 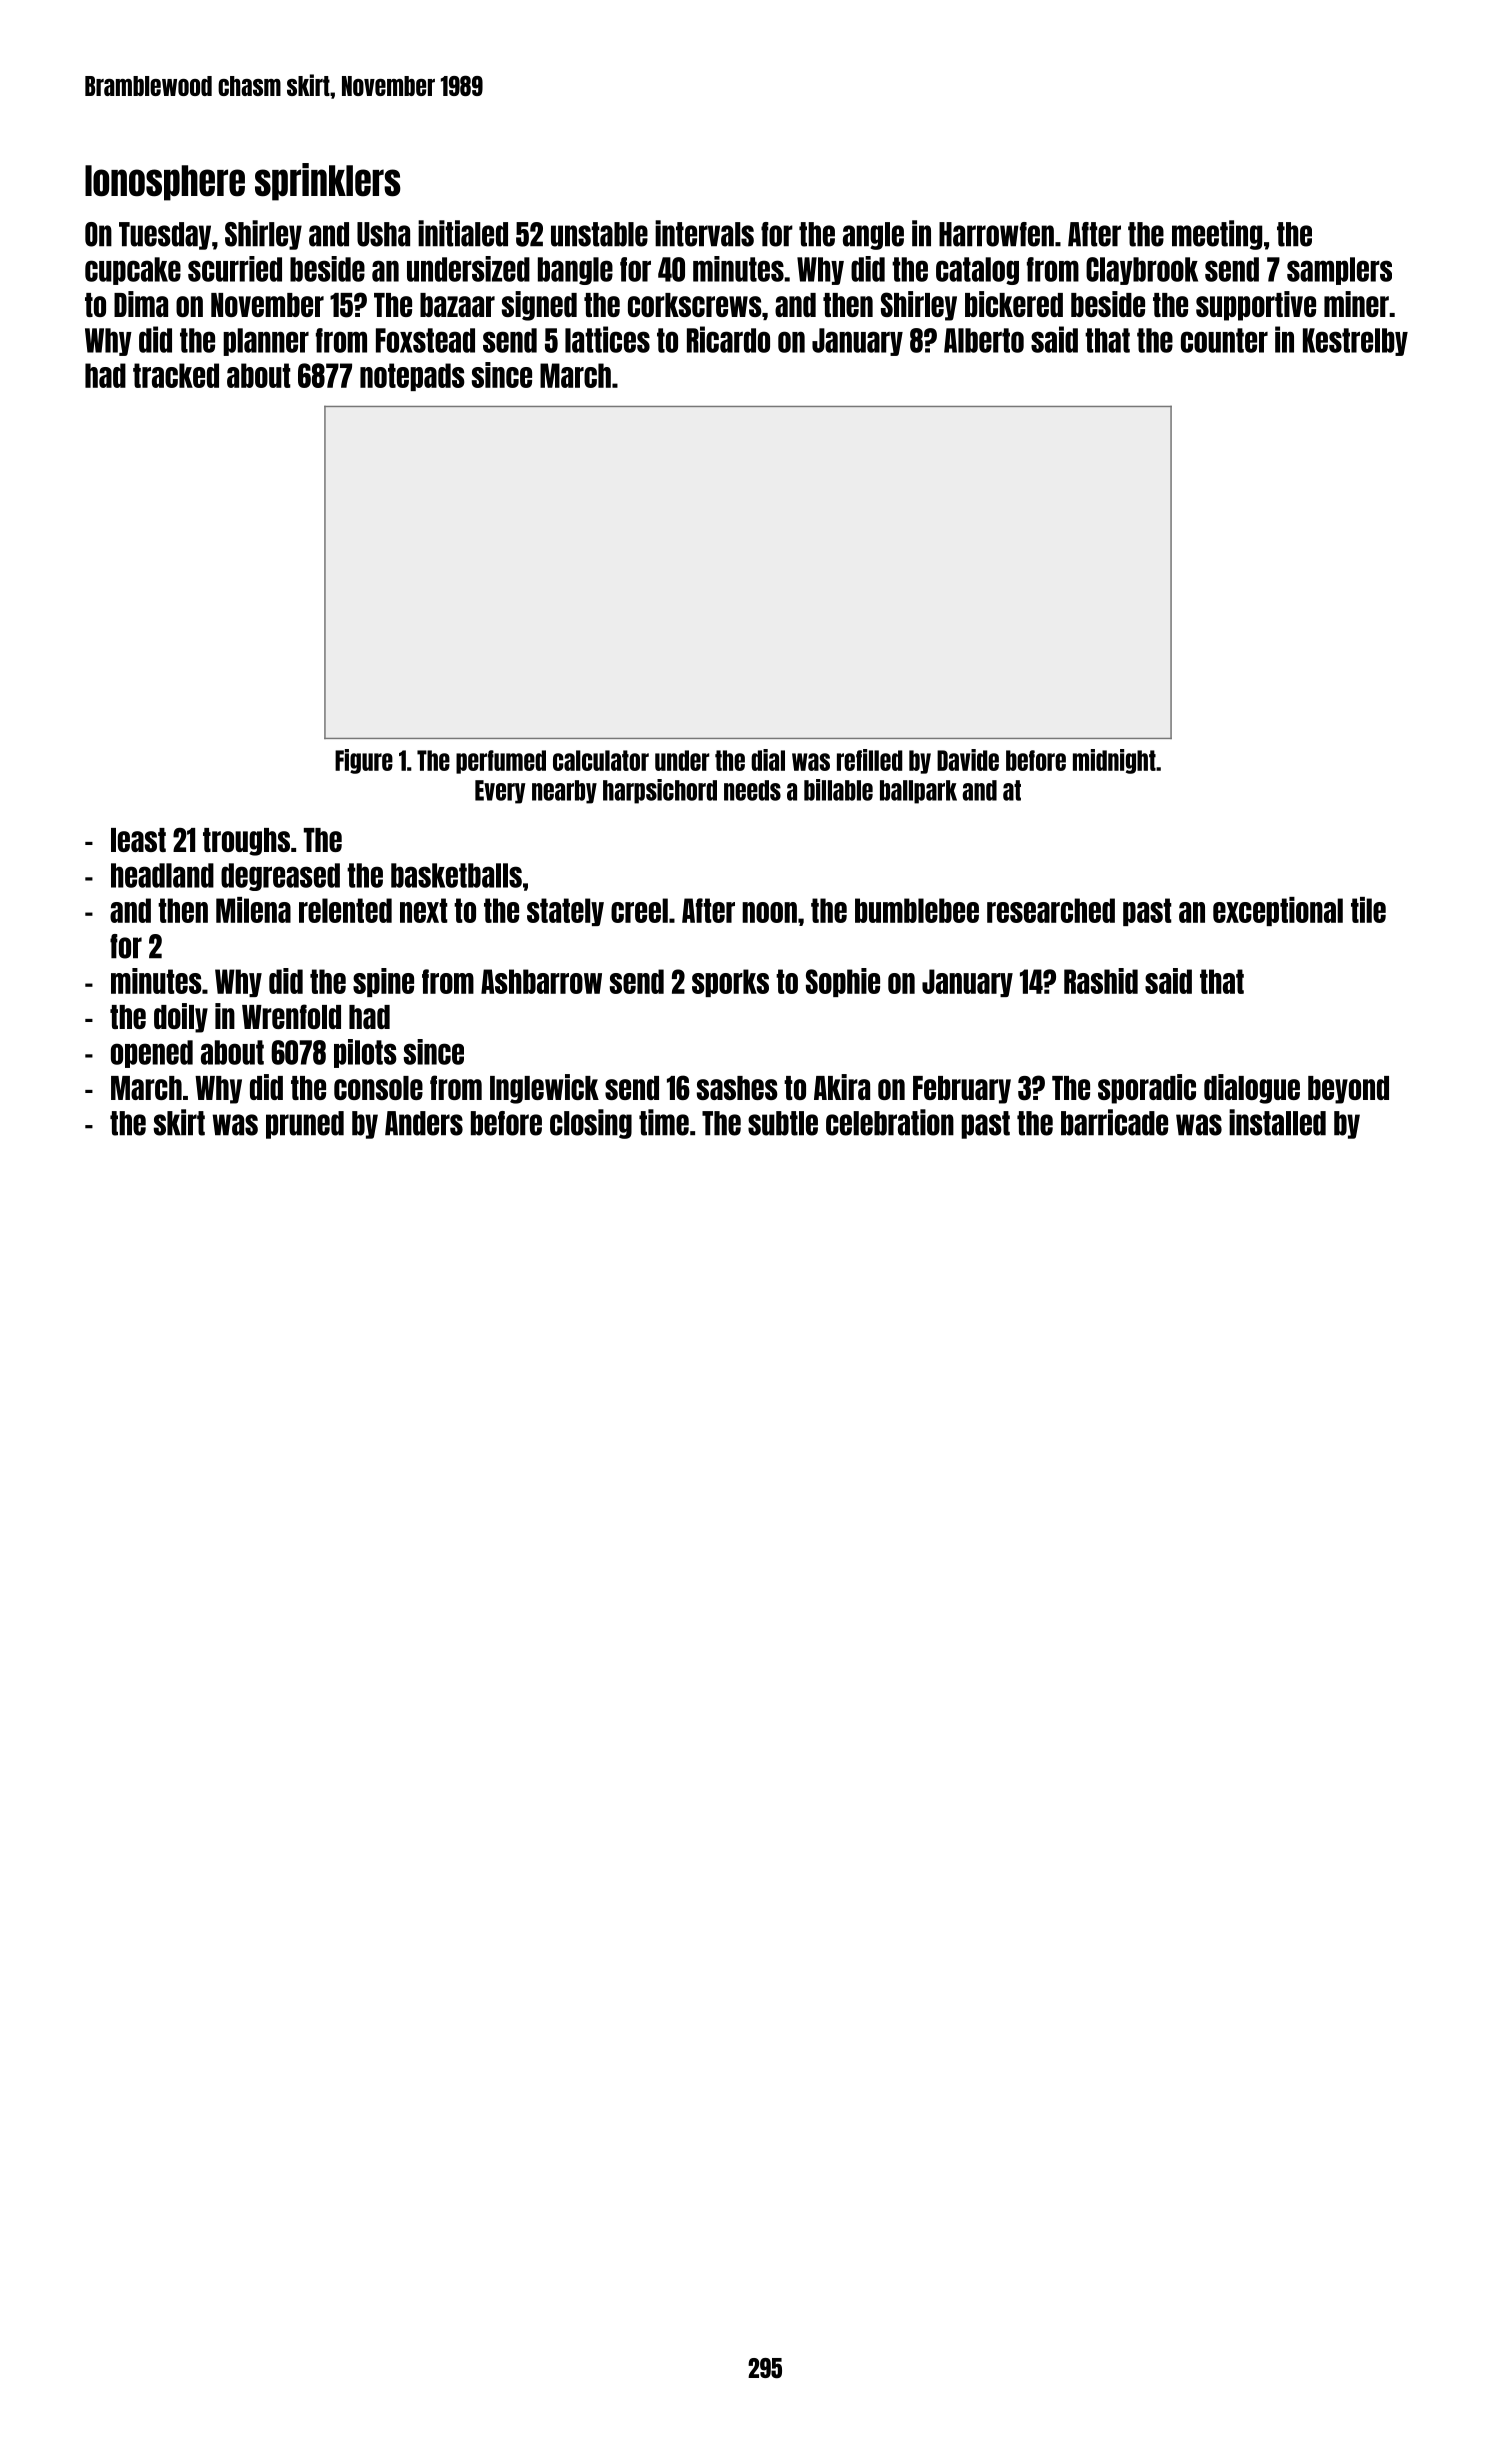 What do you see at coordinates (305, 1125) in the screenshot?
I see `pruned` at bounding box center [305, 1125].
